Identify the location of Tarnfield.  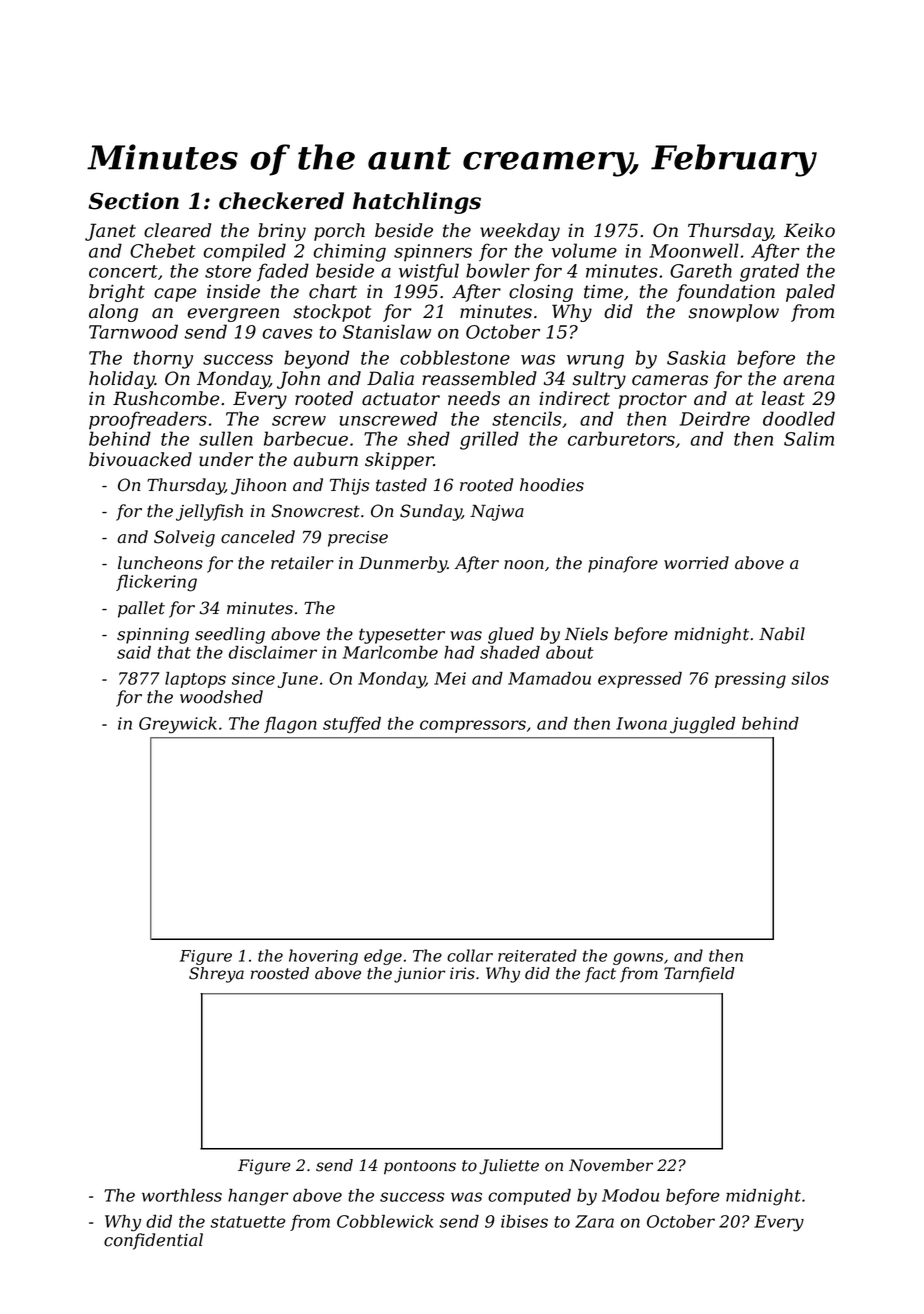
(699, 975).
